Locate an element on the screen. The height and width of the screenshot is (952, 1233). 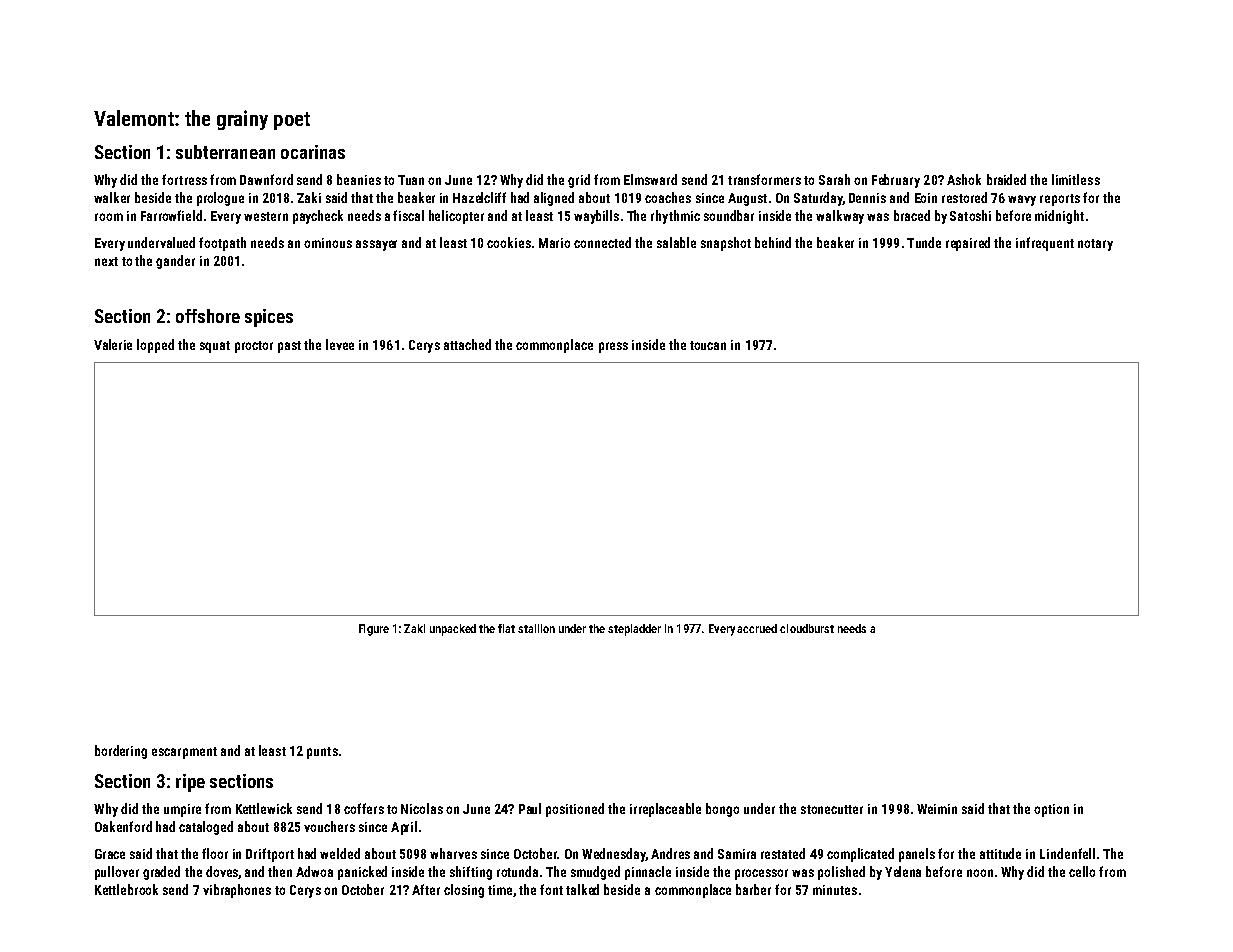
panicked is located at coordinates (362, 873).
